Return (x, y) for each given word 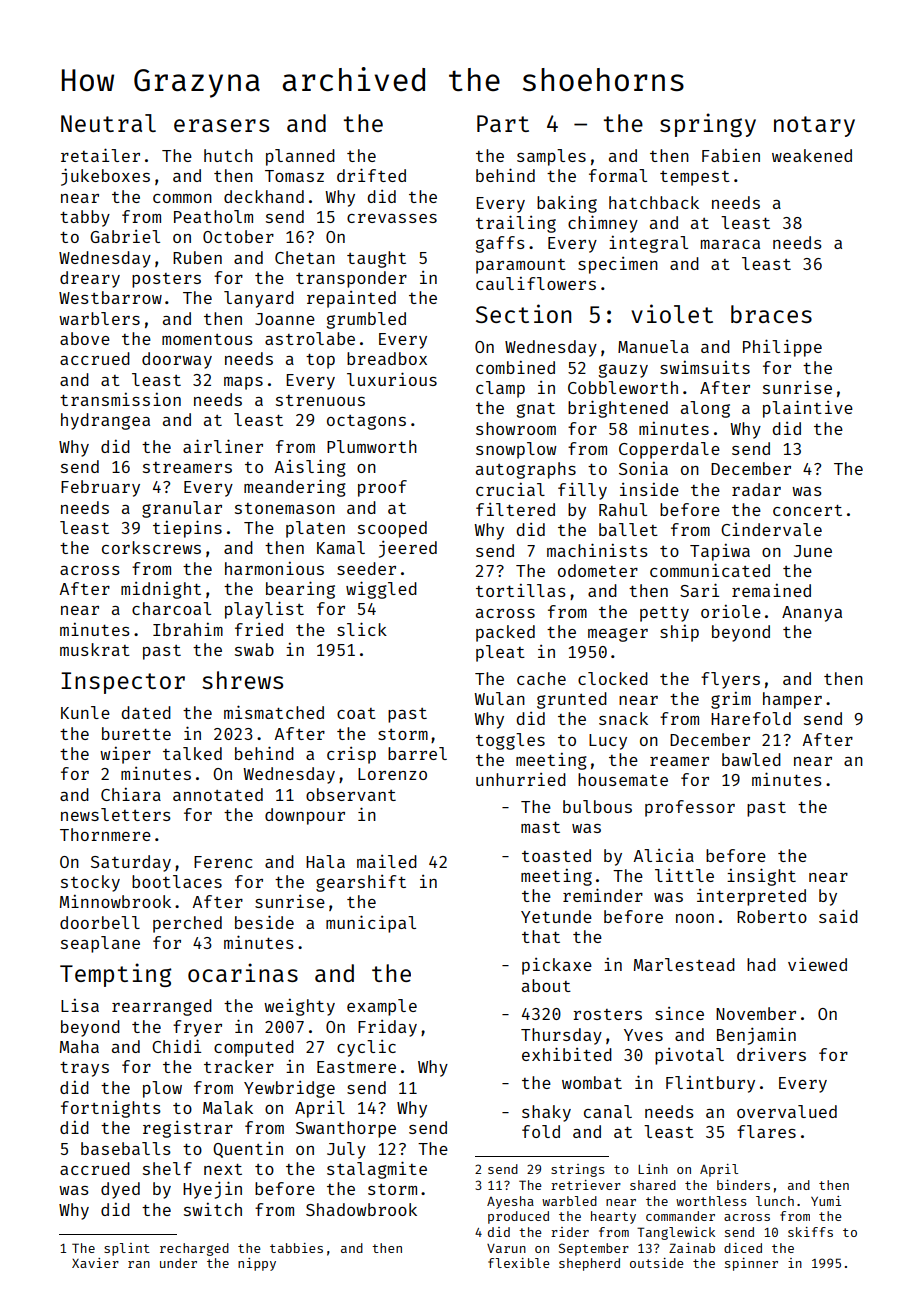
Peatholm (213, 216)
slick (362, 629)
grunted (572, 700)
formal (618, 175)
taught (376, 259)
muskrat (95, 649)
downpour (305, 816)
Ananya (812, 614)
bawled (751, 759)
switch (213, 1209)
